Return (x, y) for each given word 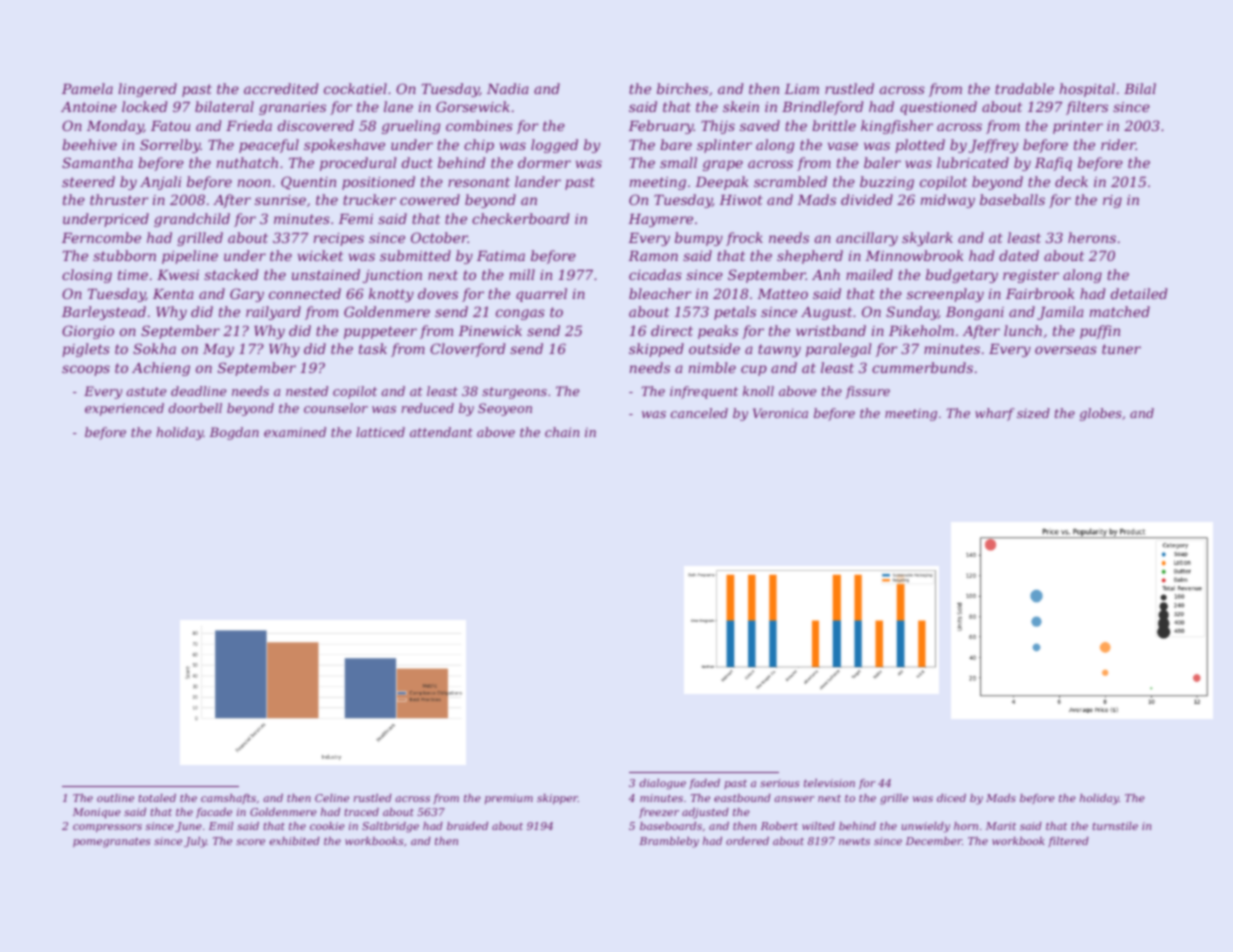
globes (1101, 414)
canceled (699, 413)
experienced (124, 409)
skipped (656, 350)
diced (951, 798)
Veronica (780, 413)
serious (780, 783)
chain (562, 432)
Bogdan (234, 433)
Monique (97, 813)
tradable (1024, 88)
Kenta (173, 294)
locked (144, 106)
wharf (994, 414)
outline (115, 798)
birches (682, 88)
